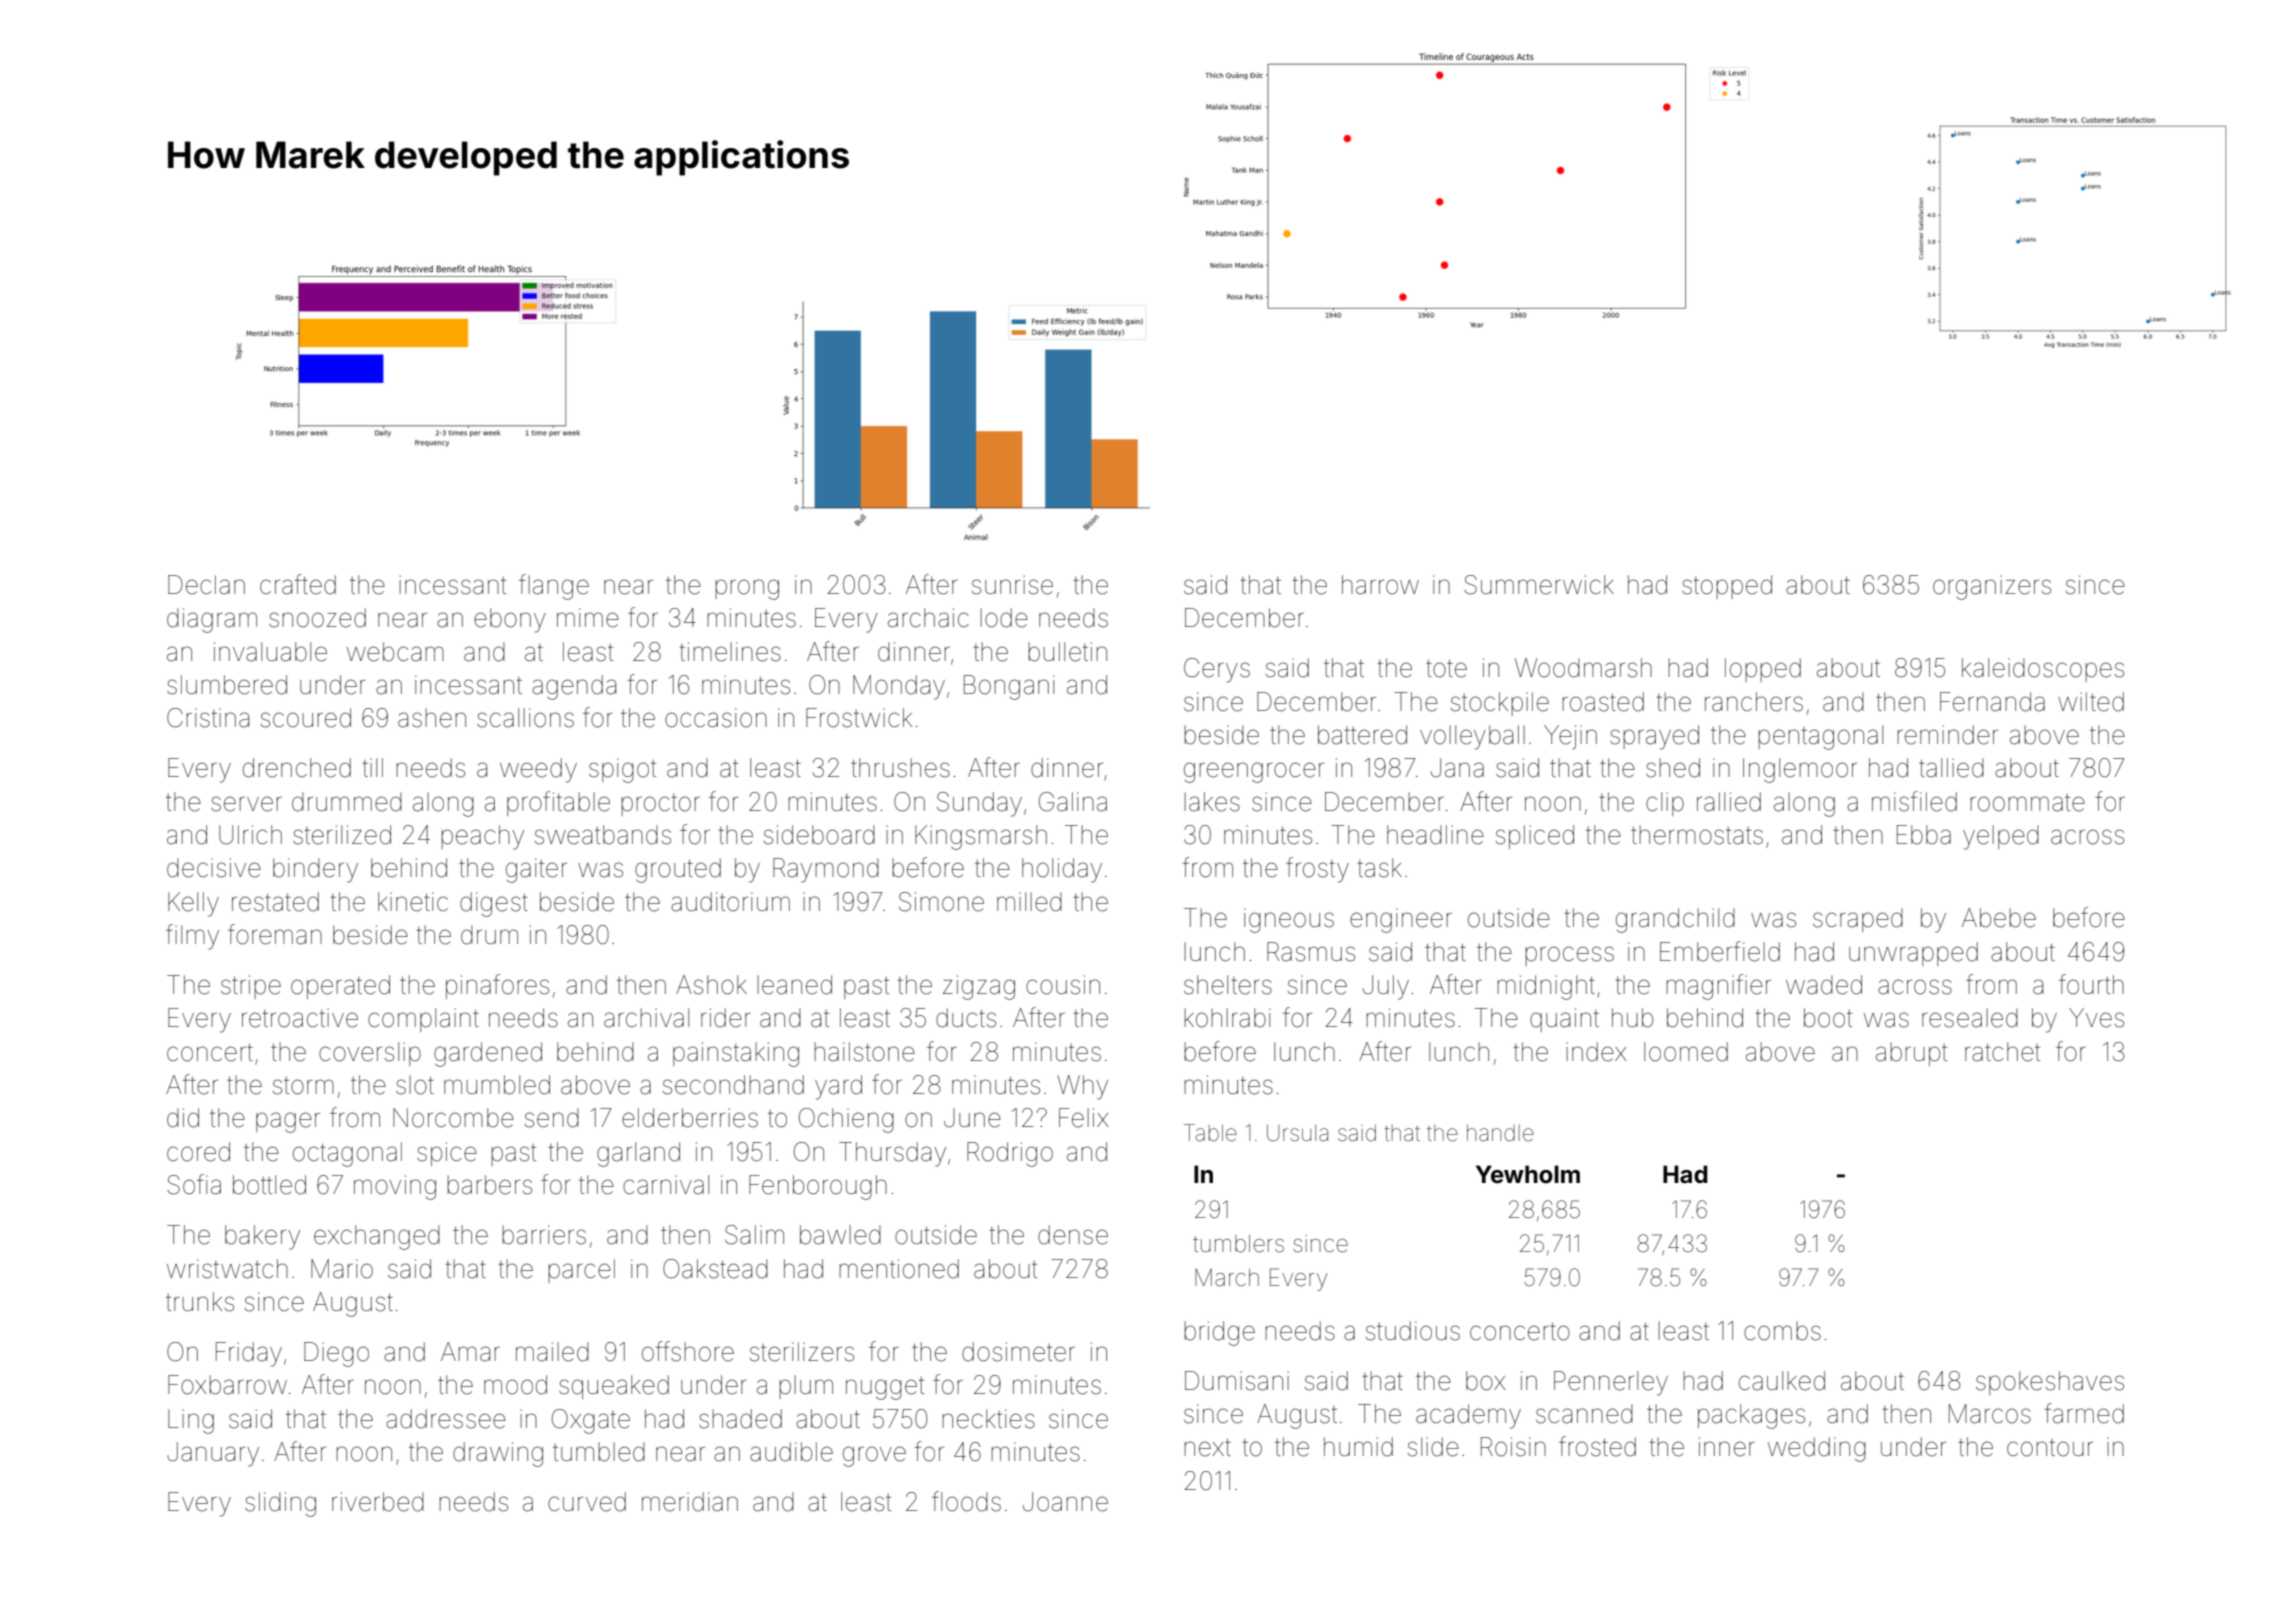  I want to click on Amar, so click(470, 1352).
